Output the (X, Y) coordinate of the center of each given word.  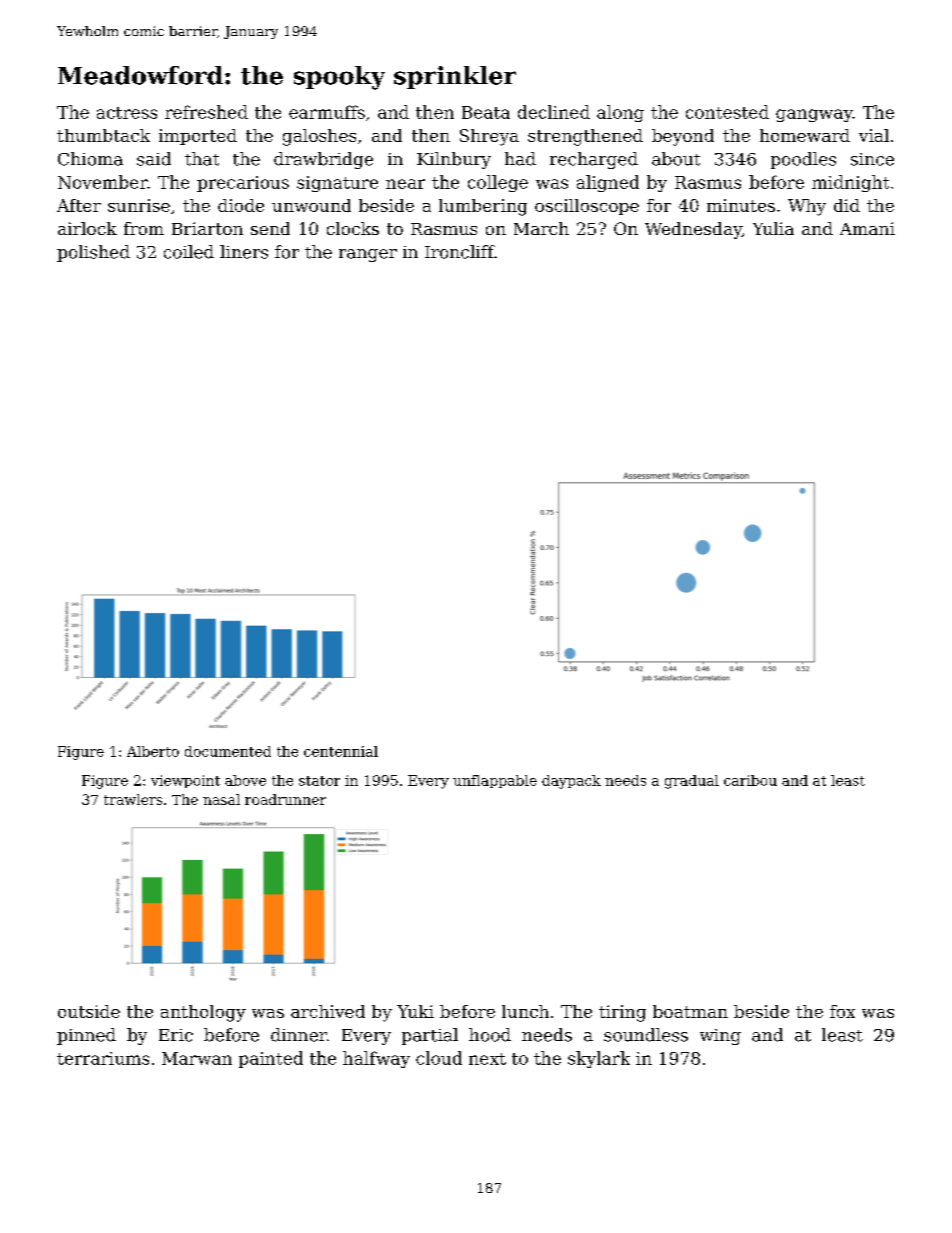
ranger (368, 255)
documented (228, 751)
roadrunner (285, 799)
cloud (439, 1058)
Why (807, 207)
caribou (750, 780)
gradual (692, 782)
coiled (189, 252)
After (79, 205)
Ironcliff (459, 252)
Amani (867, 228)
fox (842, 1011)
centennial (341, 751)
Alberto (153, 751)
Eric (176, 1035)
